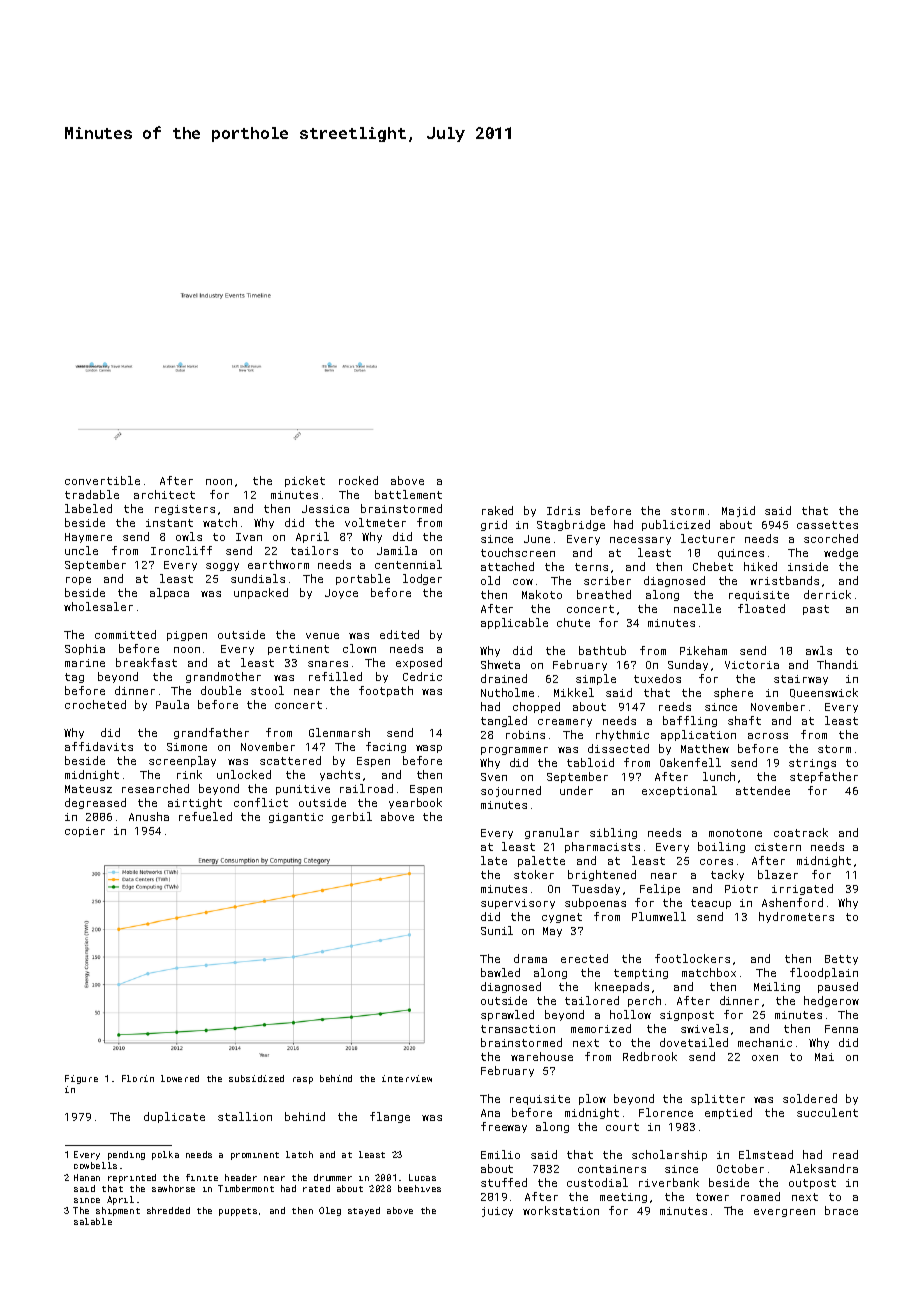 This screenshot has width=924, height=1308. Describe the element at coordinates (85, 832) in the screenshot. I see `copier` at that location.
